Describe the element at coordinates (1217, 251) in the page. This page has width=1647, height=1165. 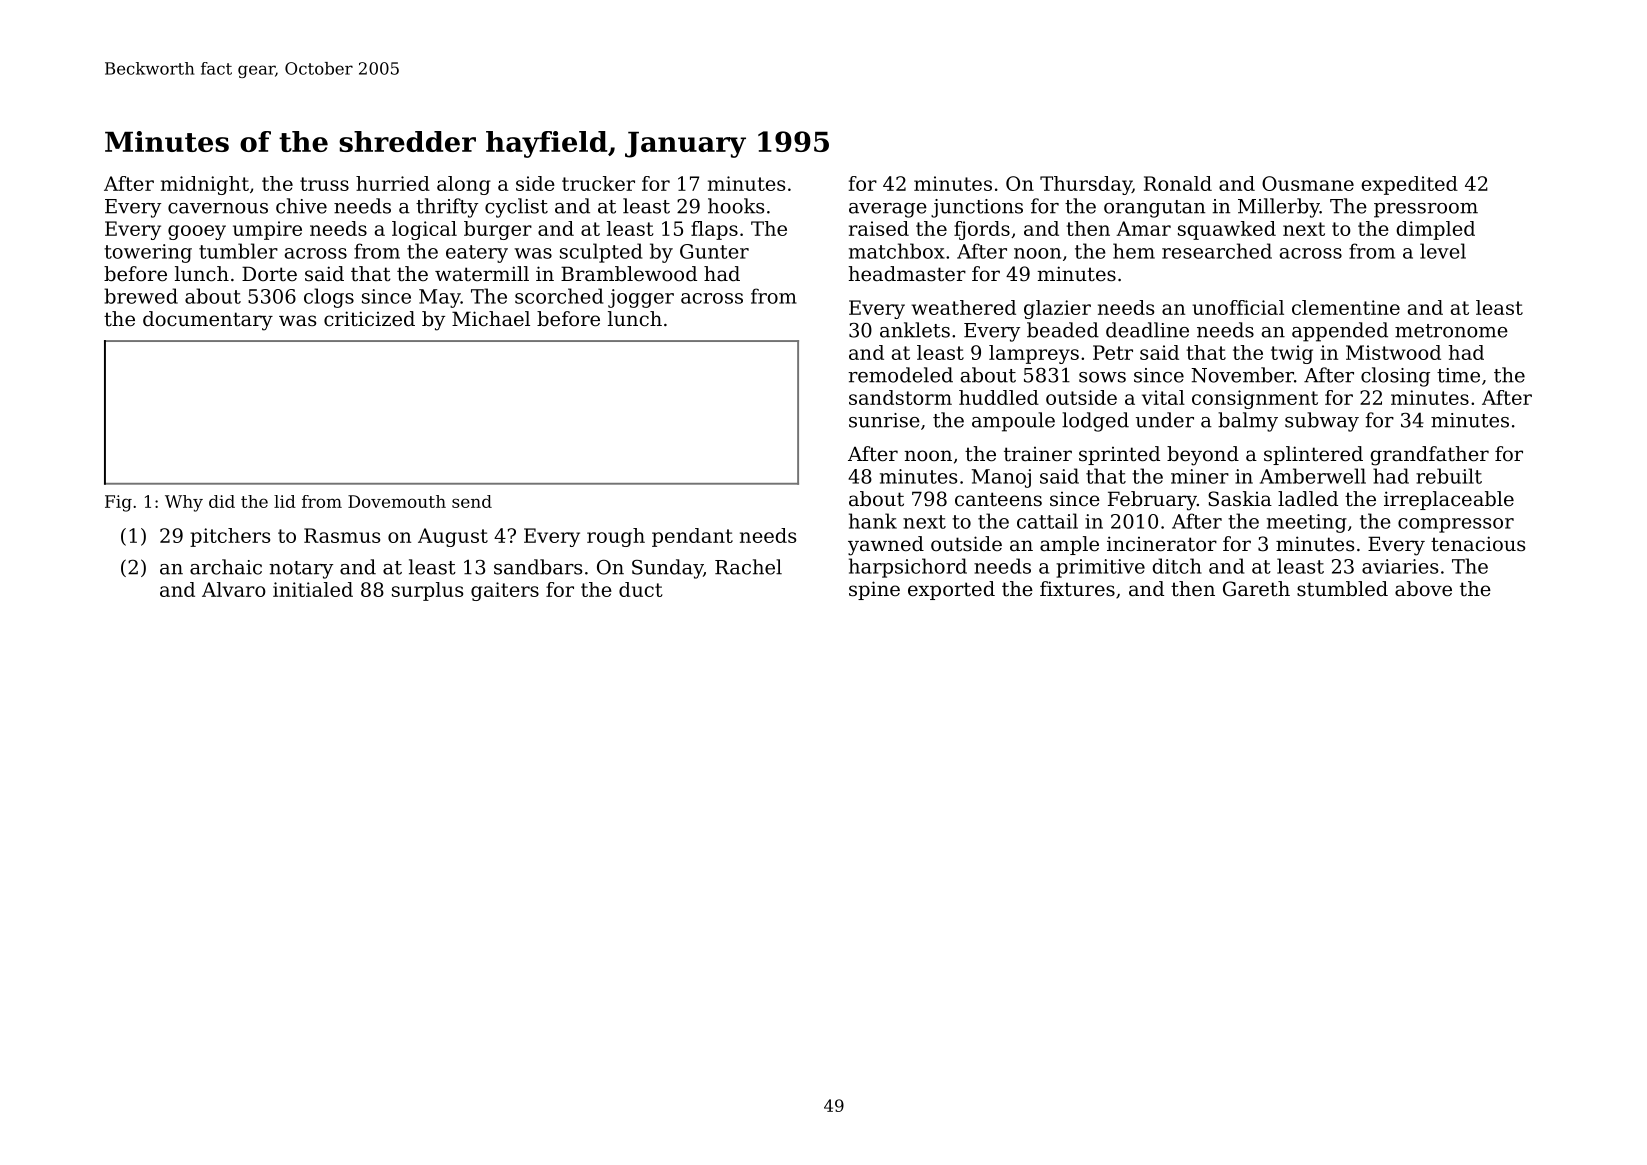
I see `researched` at that location.
